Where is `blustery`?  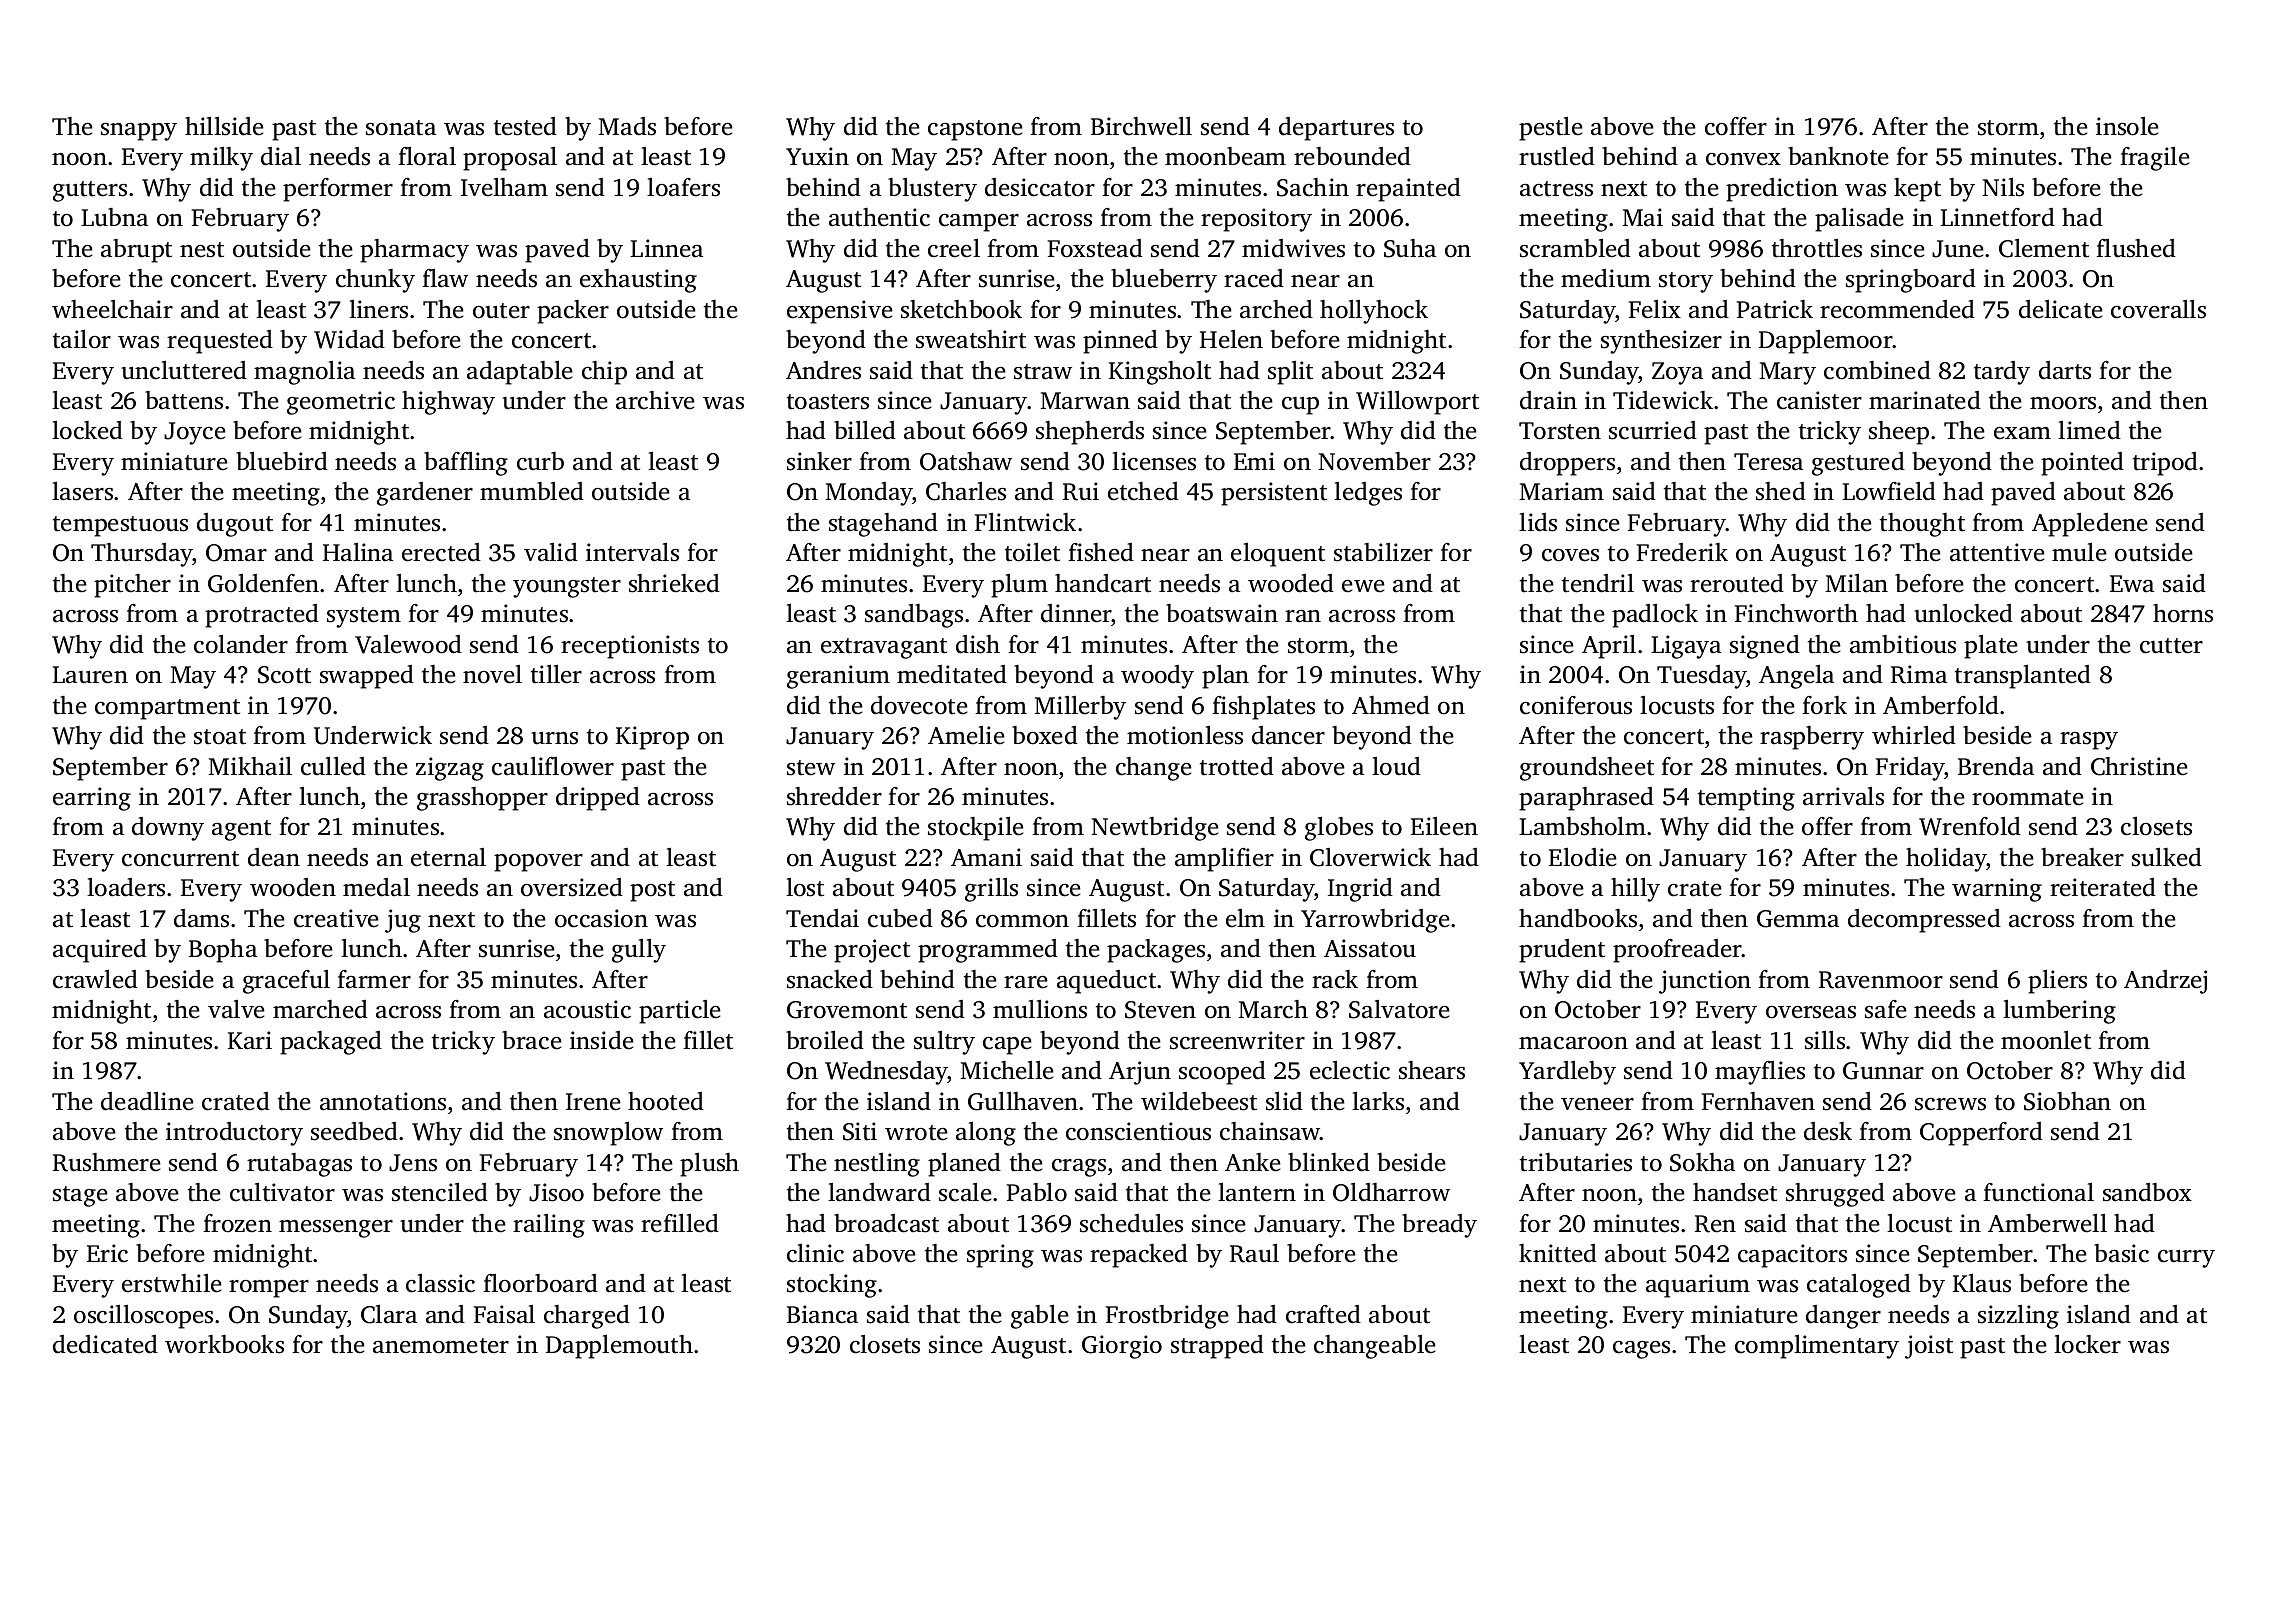 blustery is located at coordinates (932, 190).
